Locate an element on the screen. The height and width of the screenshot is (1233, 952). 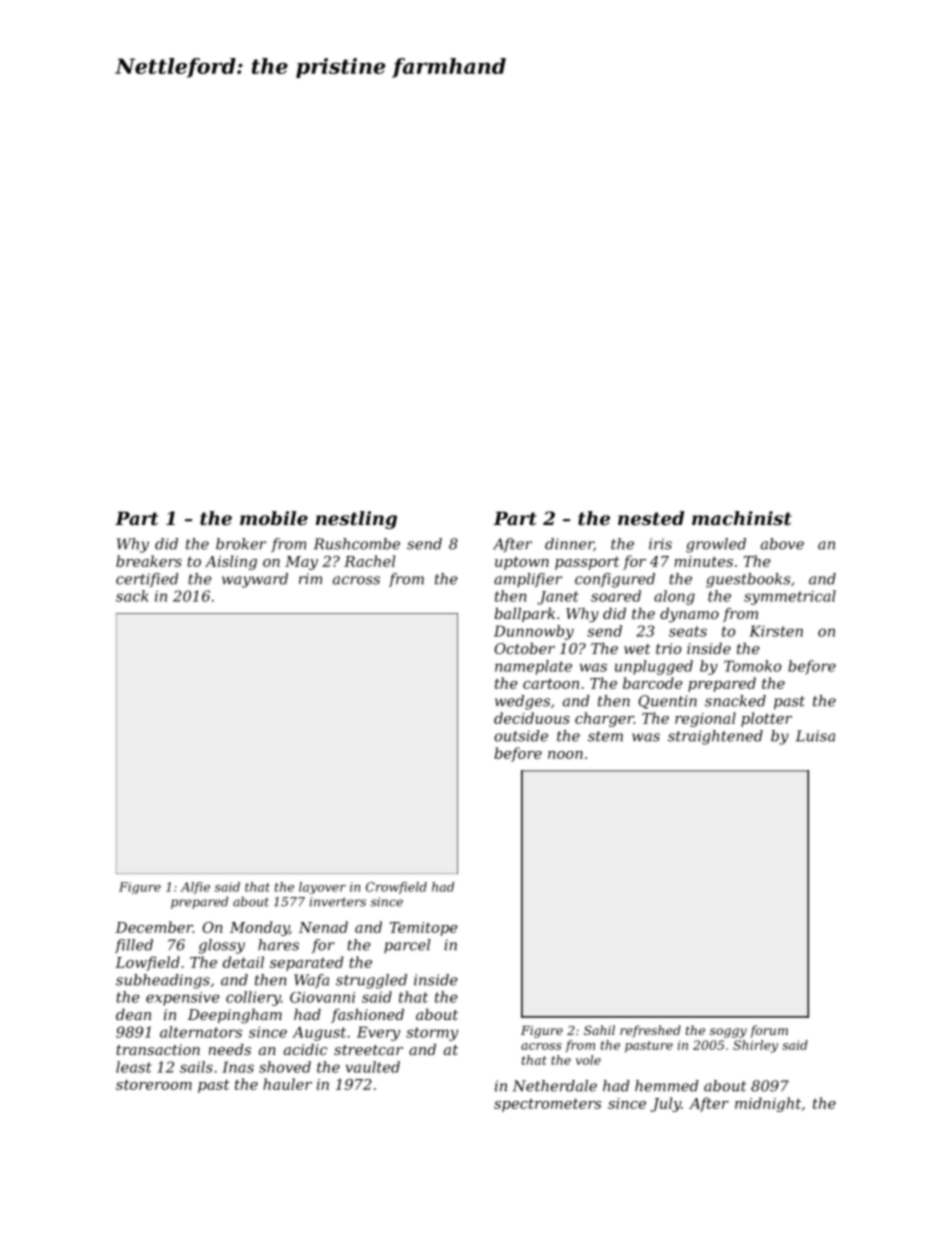
dinner is located at coordinates (569, 544).
